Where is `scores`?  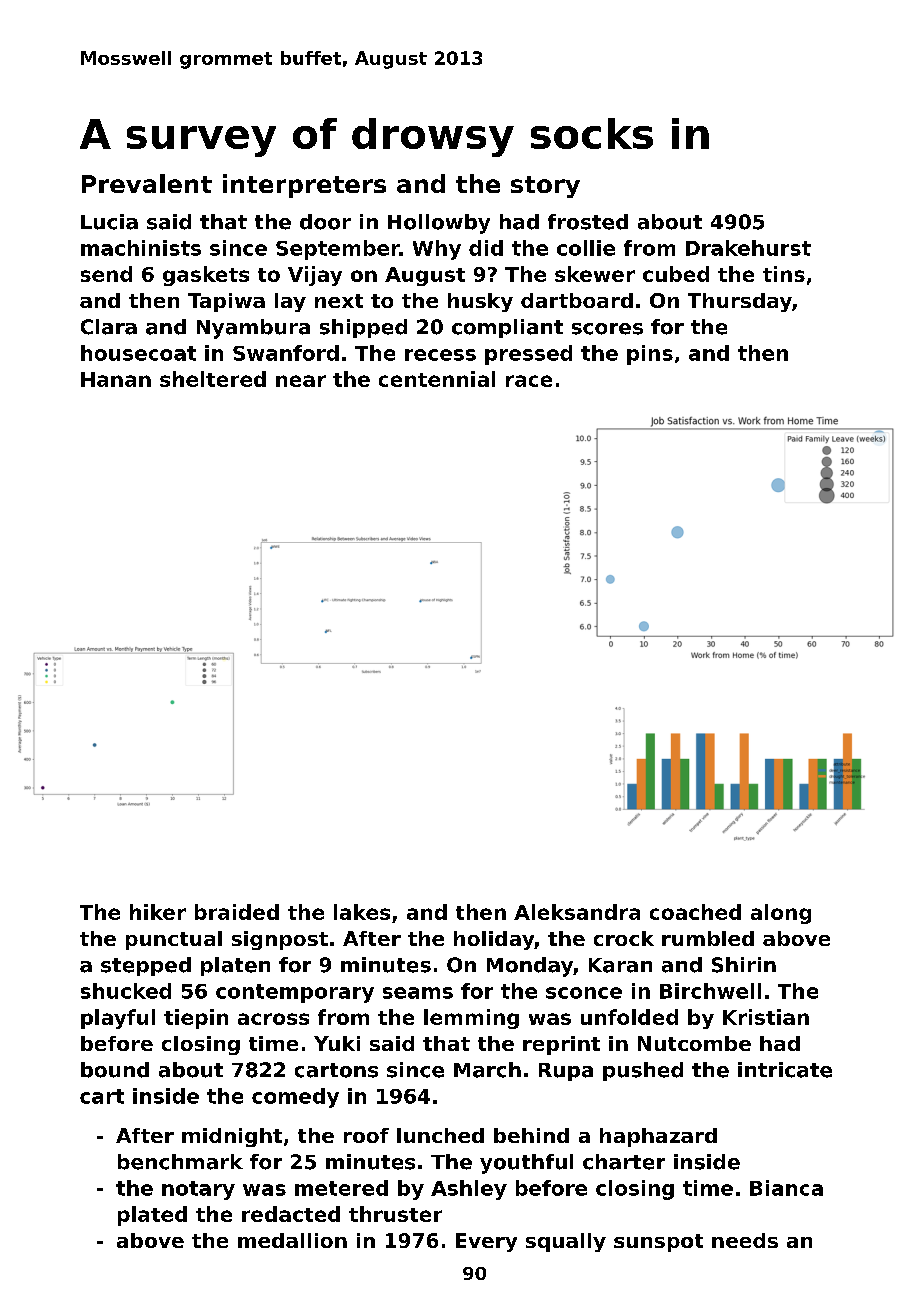 scores is located at coordinates (607, 329).
